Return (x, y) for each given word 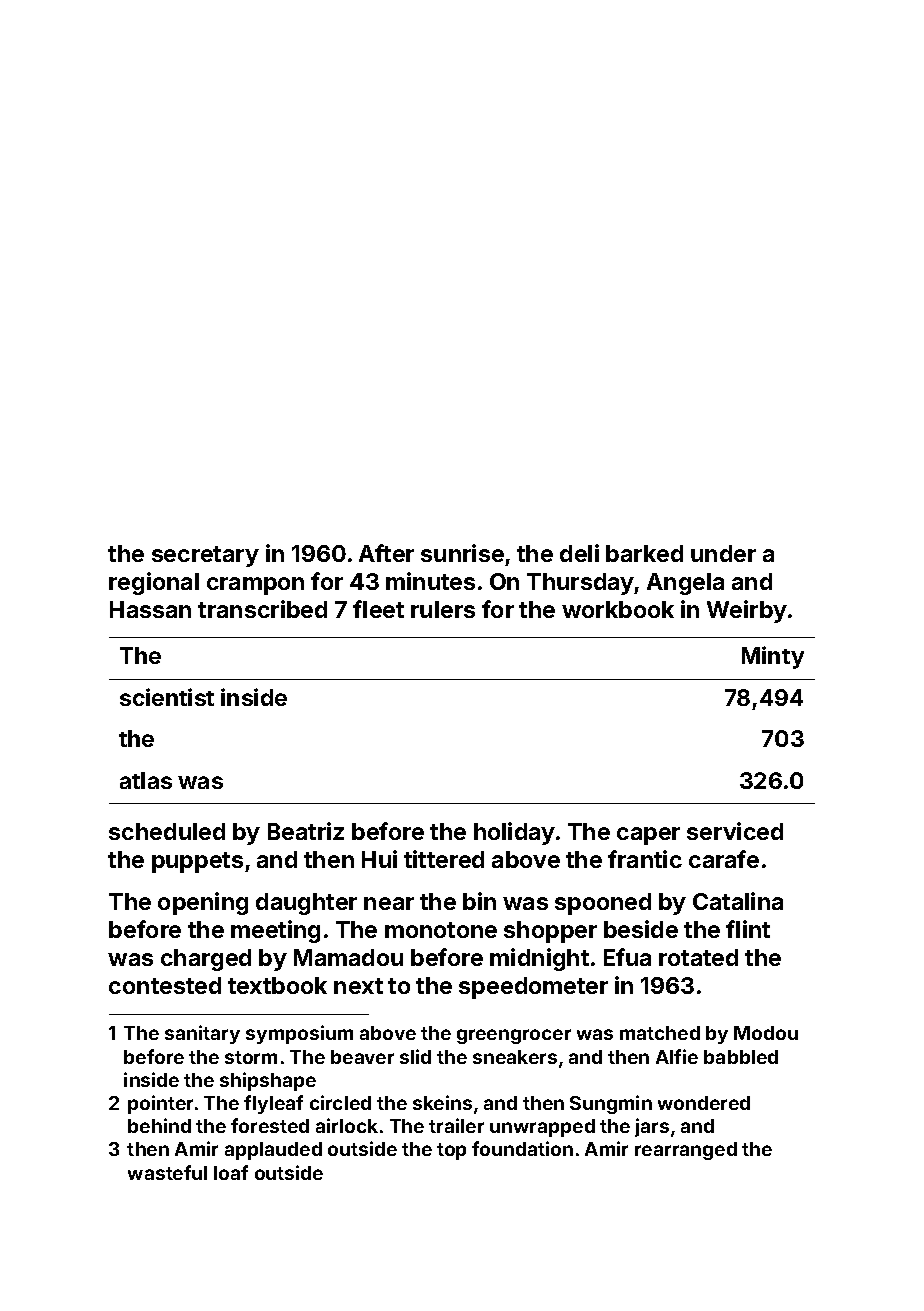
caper (648, 836)
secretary (205, 556)
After (386, 553)
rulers (443, 609)
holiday (514, 833)
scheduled (167, 831)
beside (641, 929)
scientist (167, 697)
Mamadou (348, 957)
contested (165, 985)
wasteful (167, 1172)
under (723, 553)
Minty (773, 657)
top (451, 1151)
